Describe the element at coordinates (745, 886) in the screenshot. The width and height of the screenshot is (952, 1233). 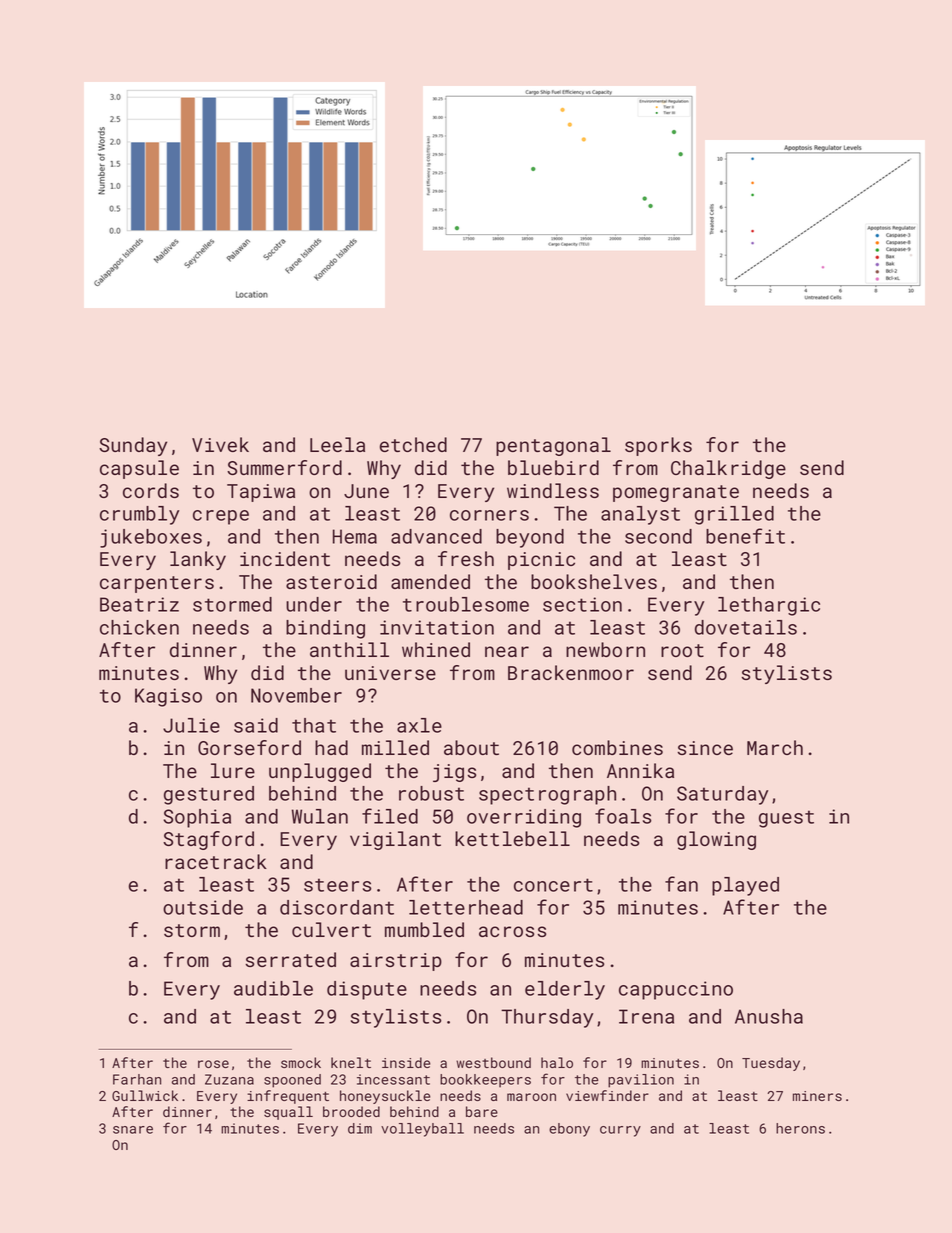
I see `played` at that location.
